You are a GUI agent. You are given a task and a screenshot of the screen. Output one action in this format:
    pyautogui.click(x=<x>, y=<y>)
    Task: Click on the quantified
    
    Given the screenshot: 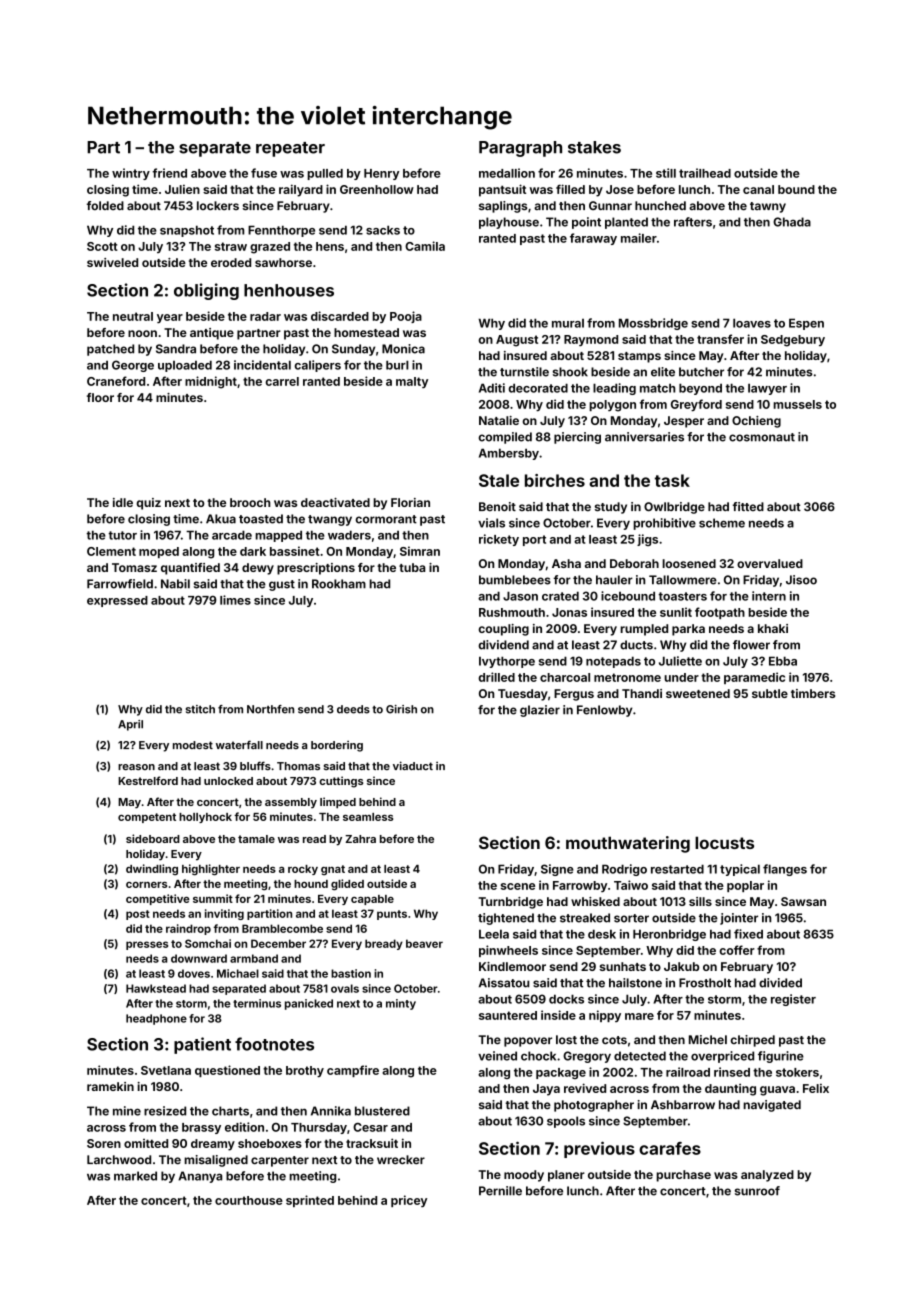 What is the action you would take?
    pyautogui.click(x=190, y=569)
